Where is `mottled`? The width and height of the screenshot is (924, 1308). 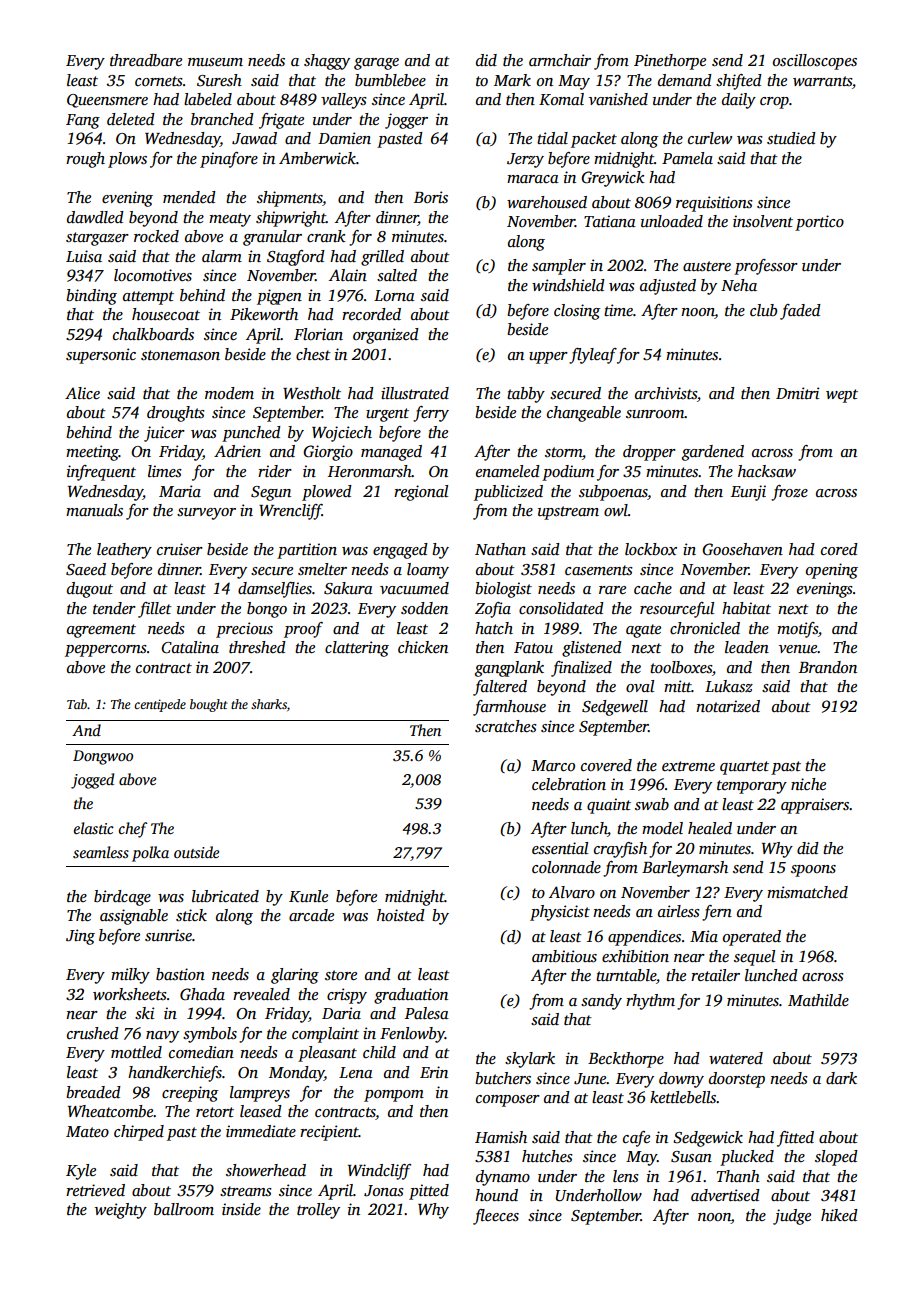
mottled is located at coordinates (136, 1052).
